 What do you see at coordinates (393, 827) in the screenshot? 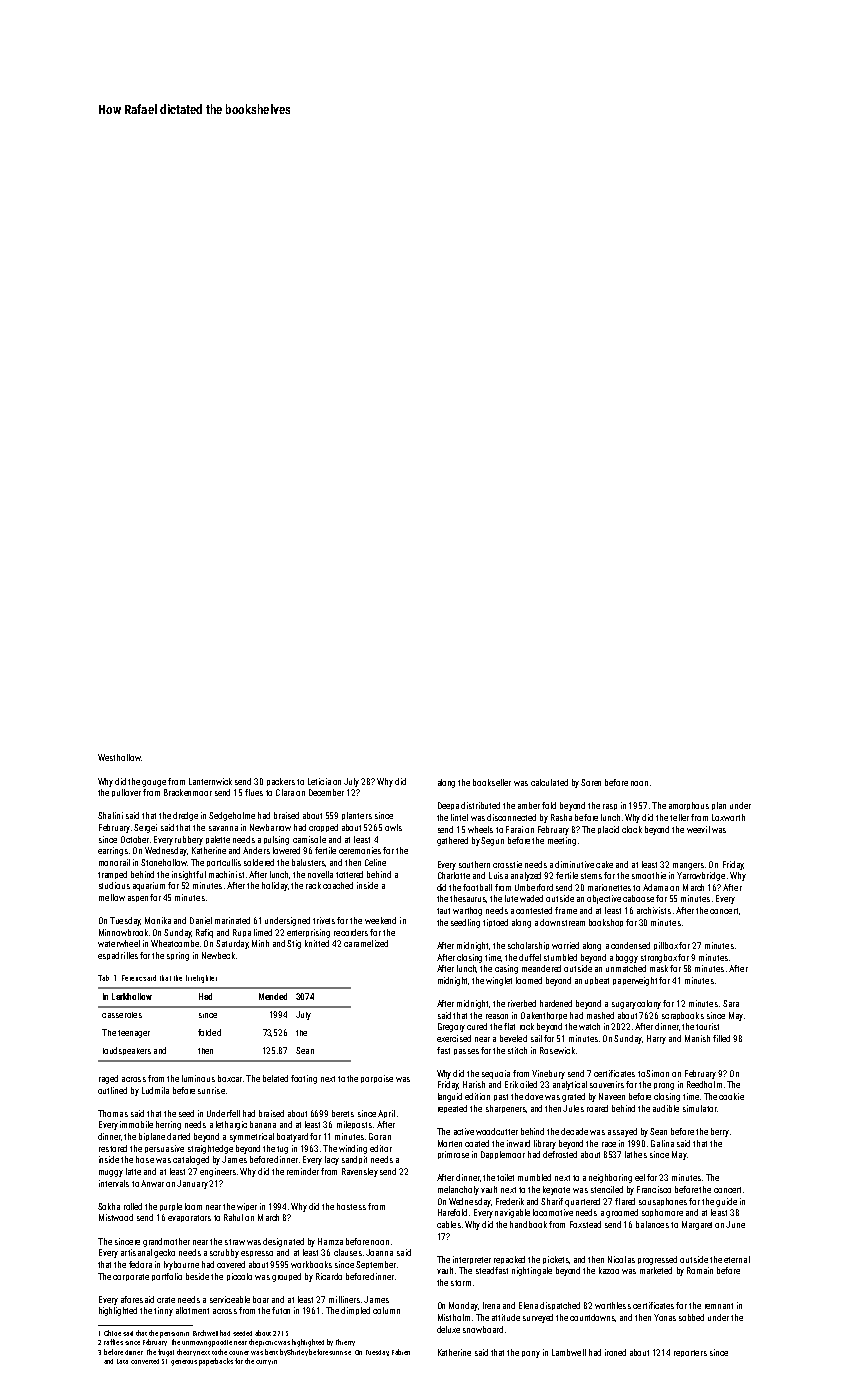
I see `owls` at bounding box center [393, 827].
